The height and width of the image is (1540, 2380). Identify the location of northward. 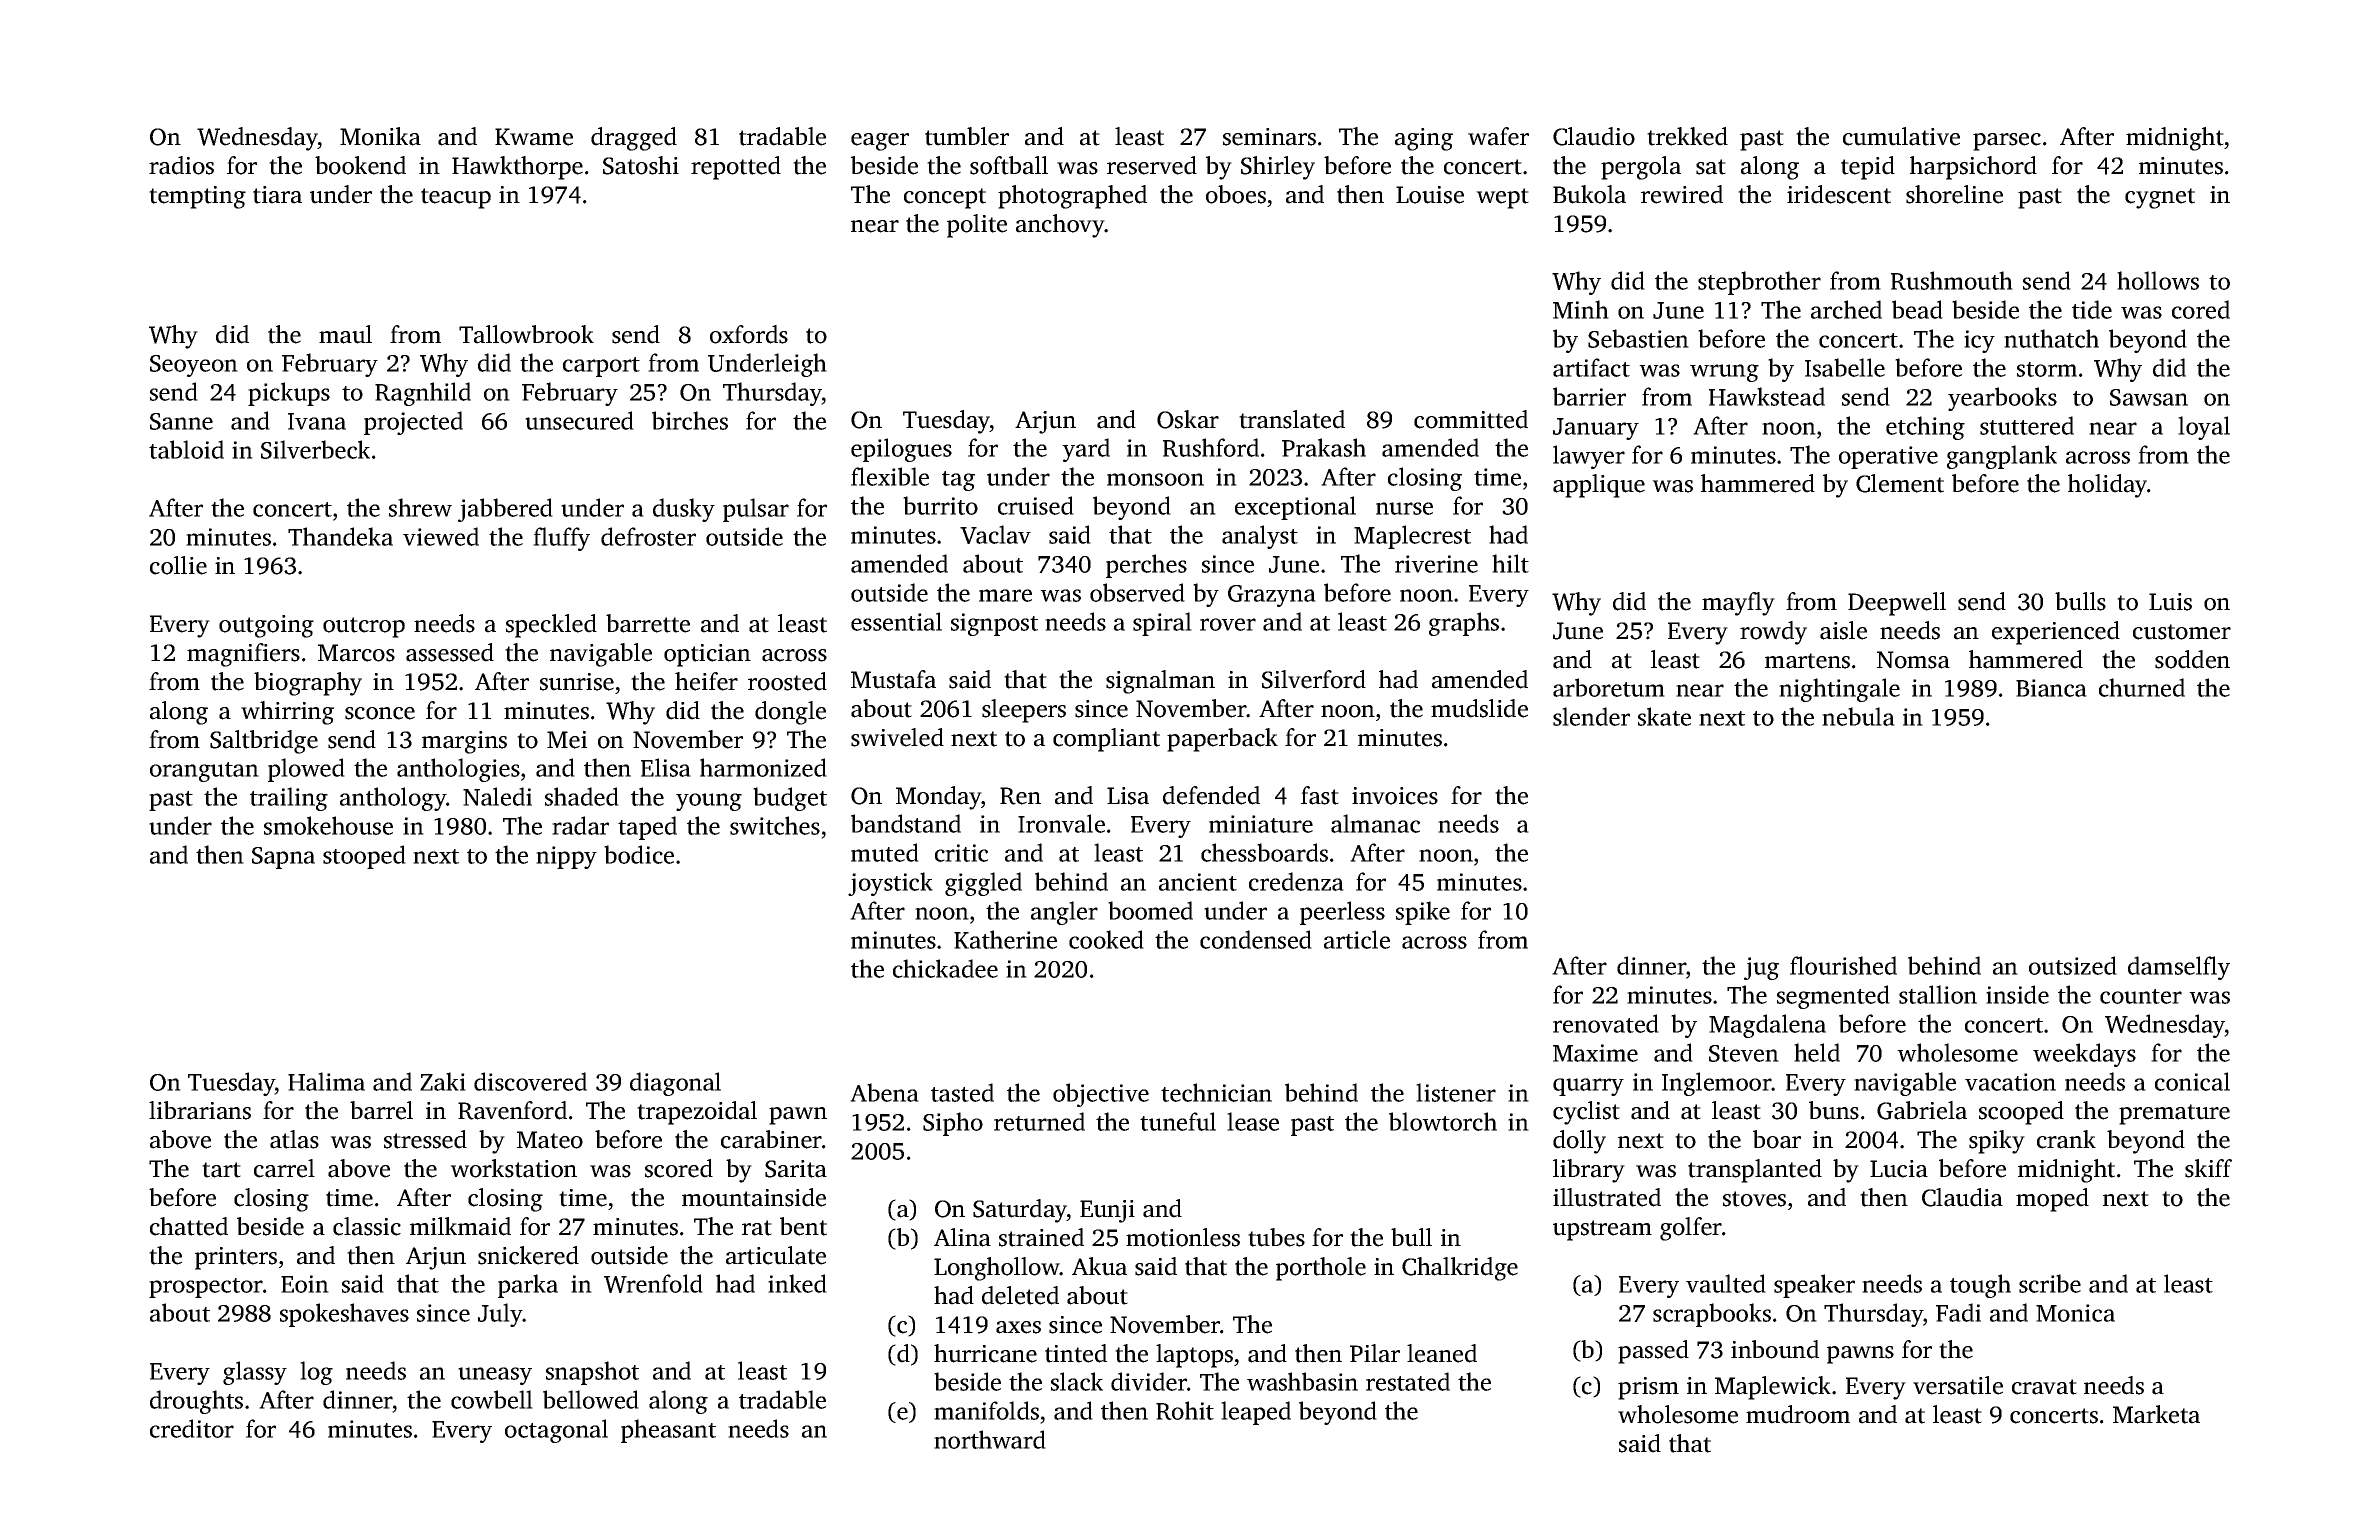
(990, 1439).
